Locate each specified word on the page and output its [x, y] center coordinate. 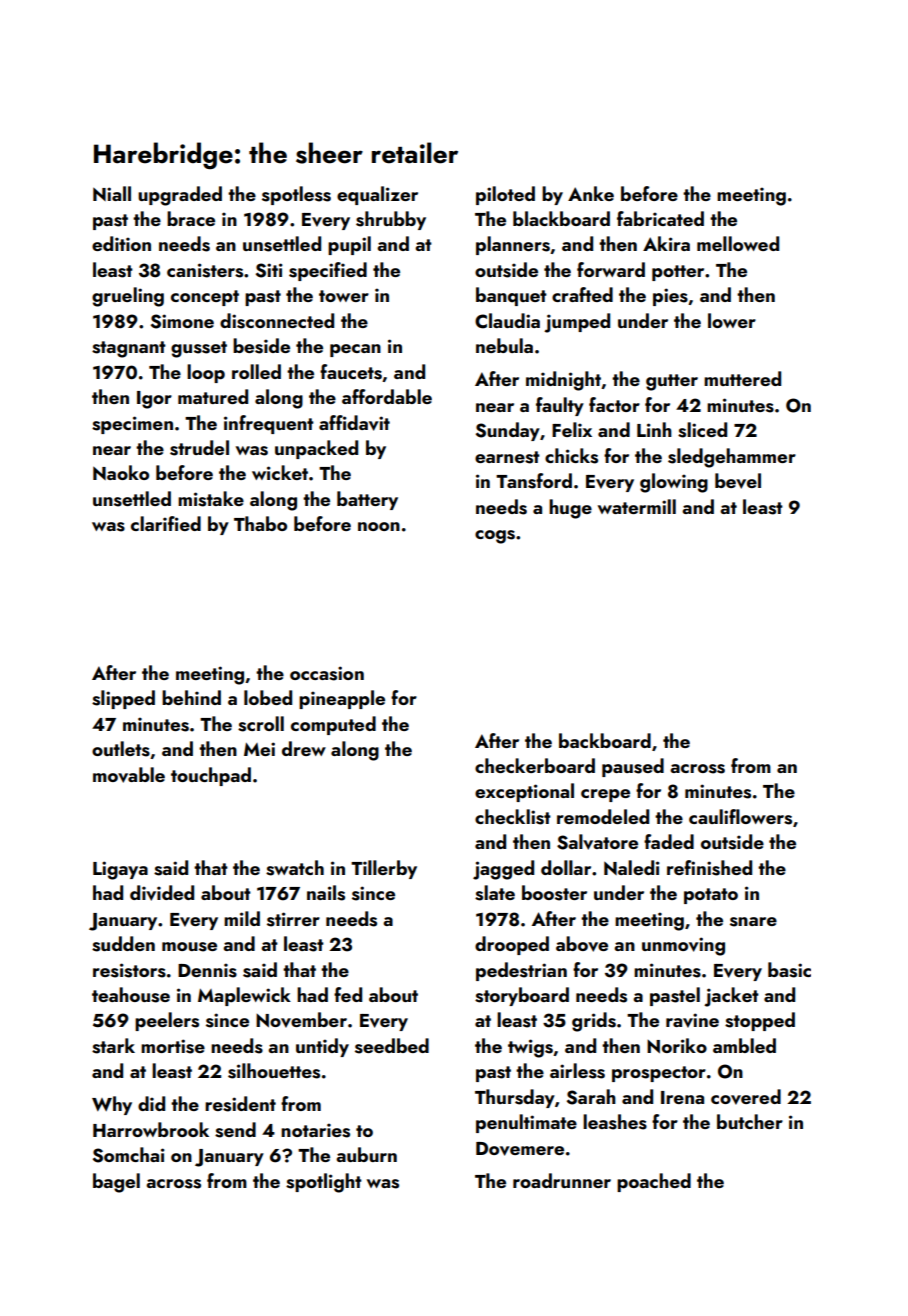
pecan [355, 350]
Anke [591, 193]
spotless [296, 195]
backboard [605, 740]
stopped [760, 1021]
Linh [654, 429]
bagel [116, 1183]
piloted [505, 195]
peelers [167, 1021]
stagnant [129, 349]
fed [348, 994]
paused [633, 767]
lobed [268, 697]
